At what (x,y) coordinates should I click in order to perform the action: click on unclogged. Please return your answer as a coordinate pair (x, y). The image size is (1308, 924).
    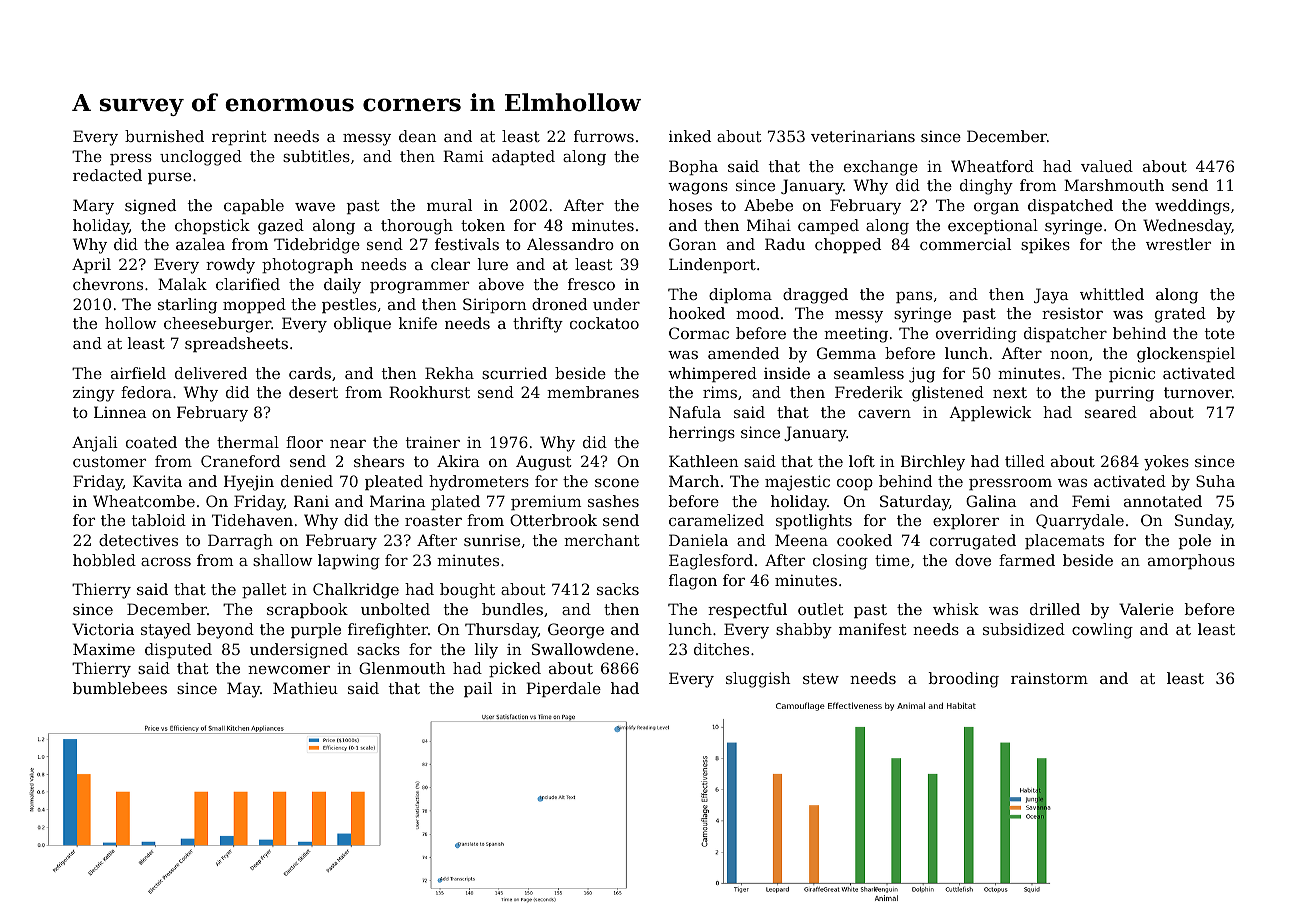
    Looking at the image, I should click on (201, 158).
